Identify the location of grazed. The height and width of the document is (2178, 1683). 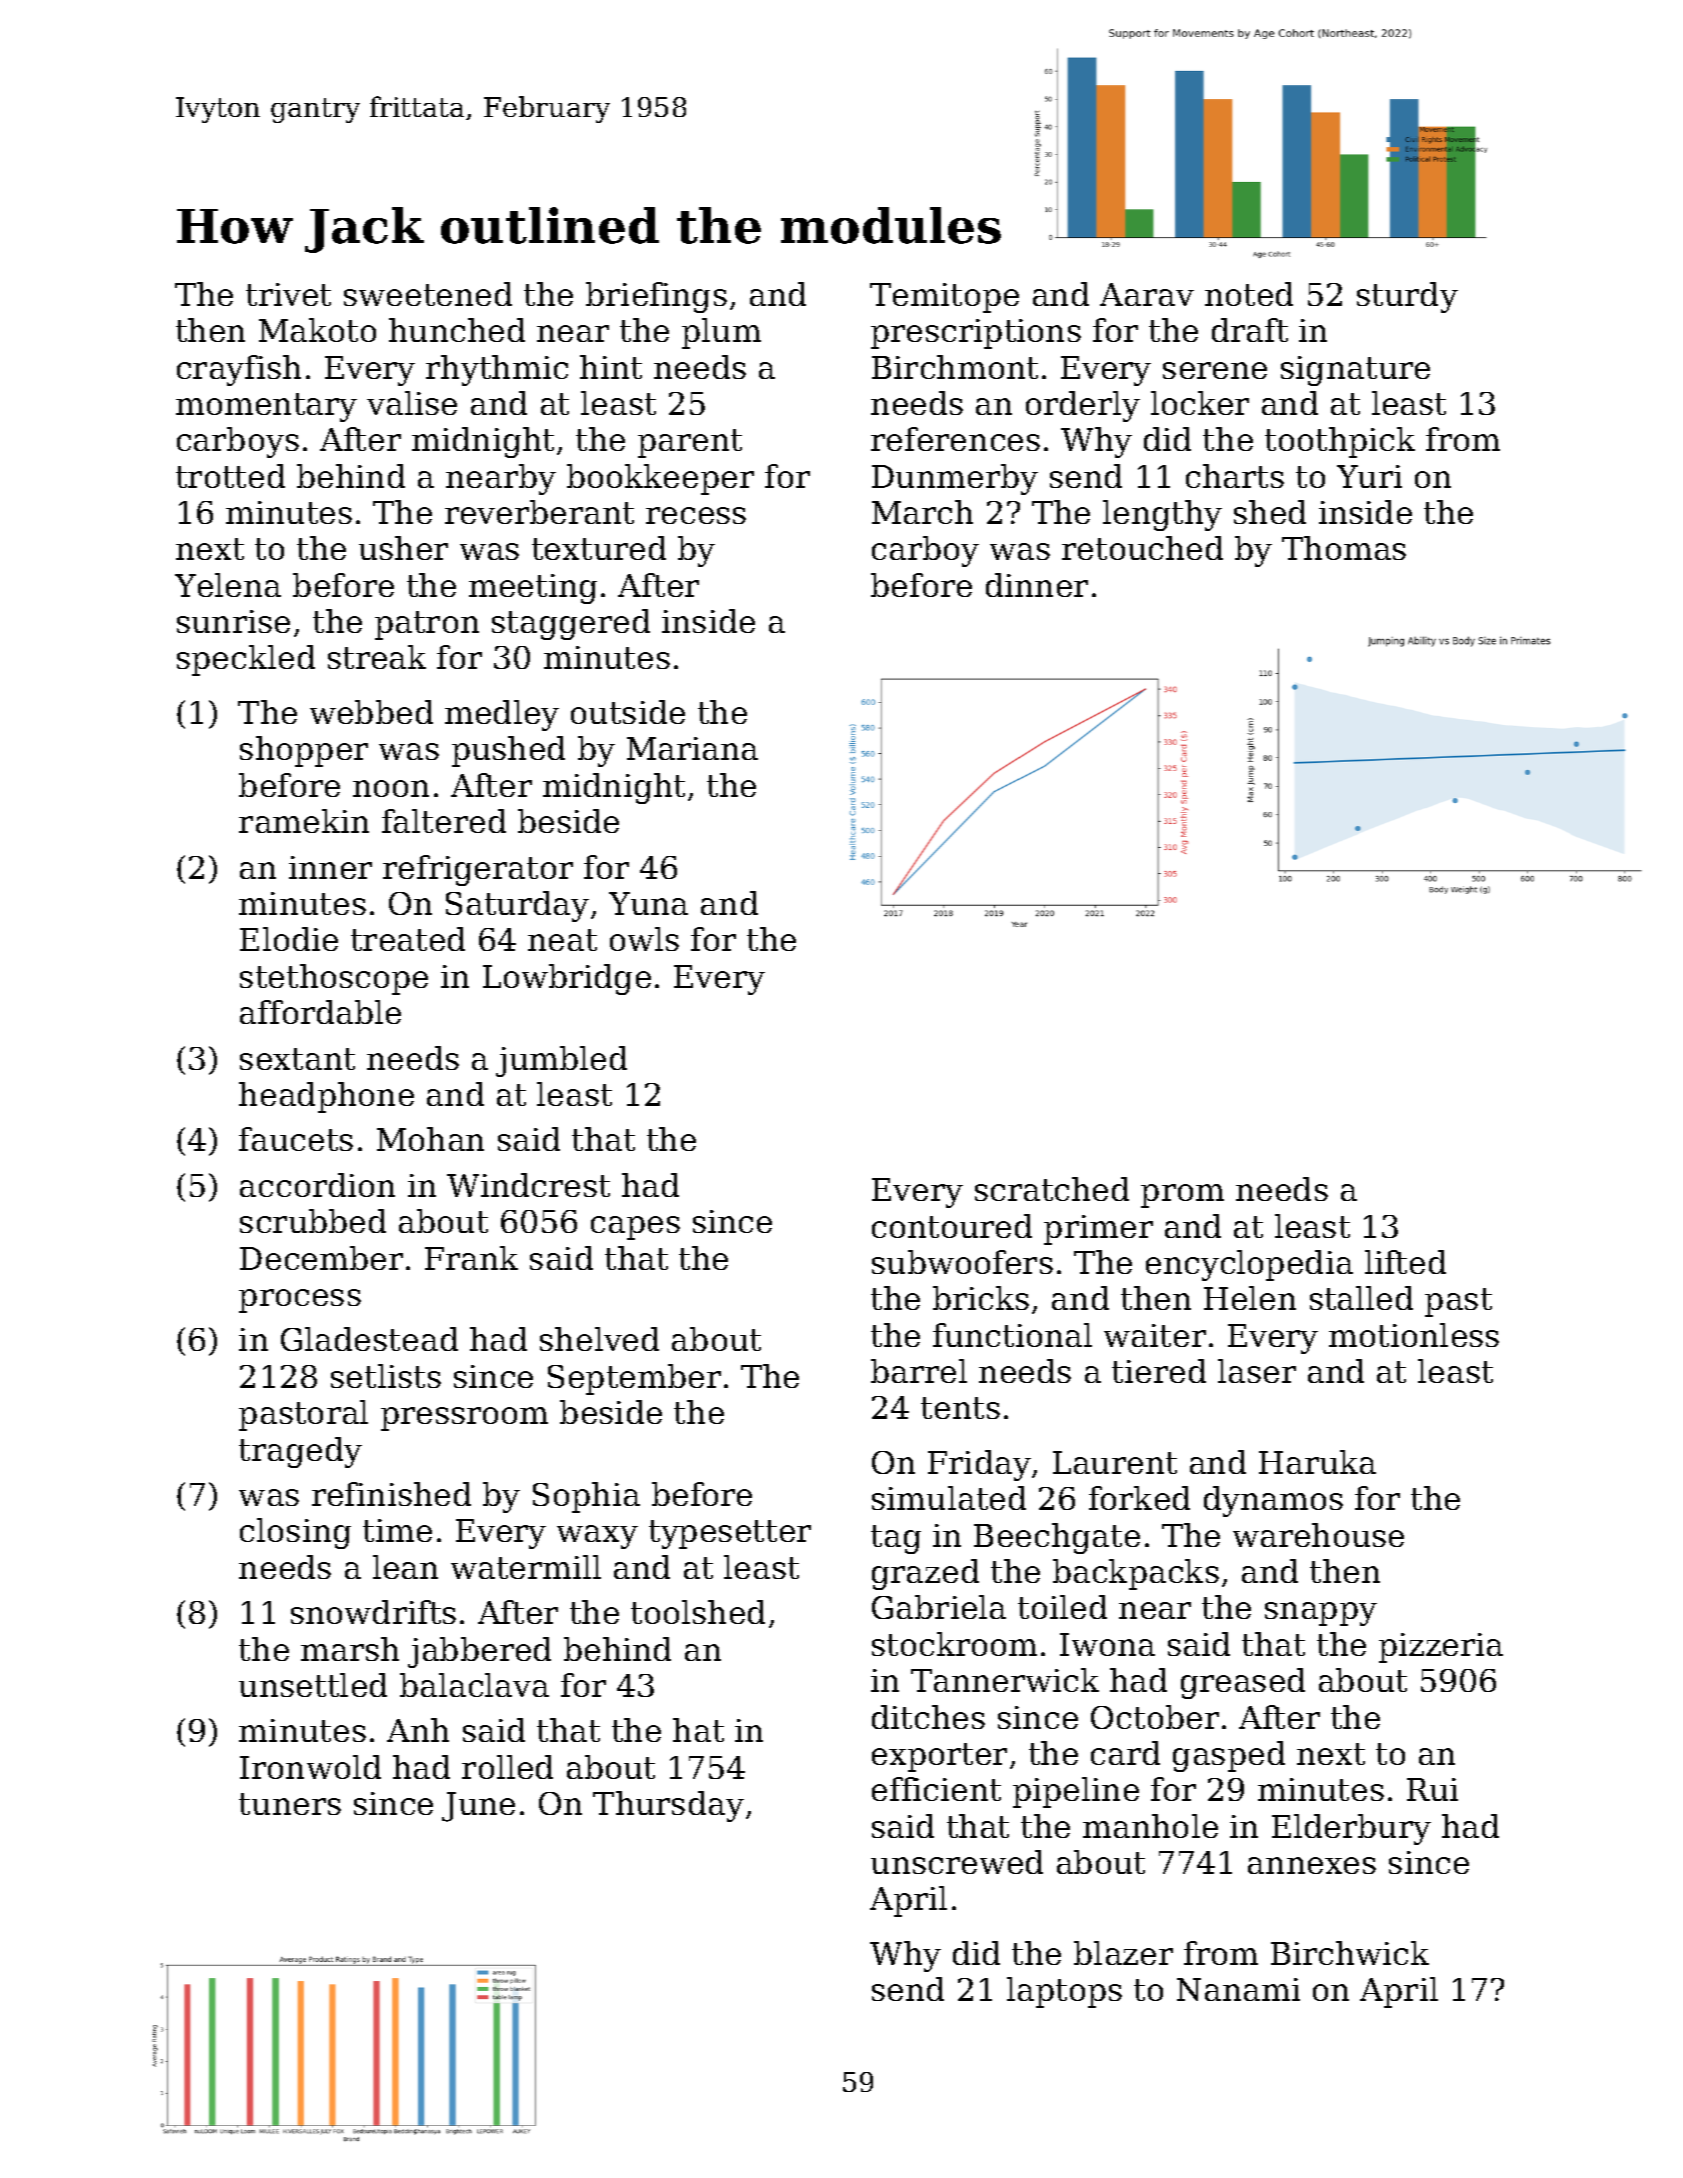
(925, 1574).
